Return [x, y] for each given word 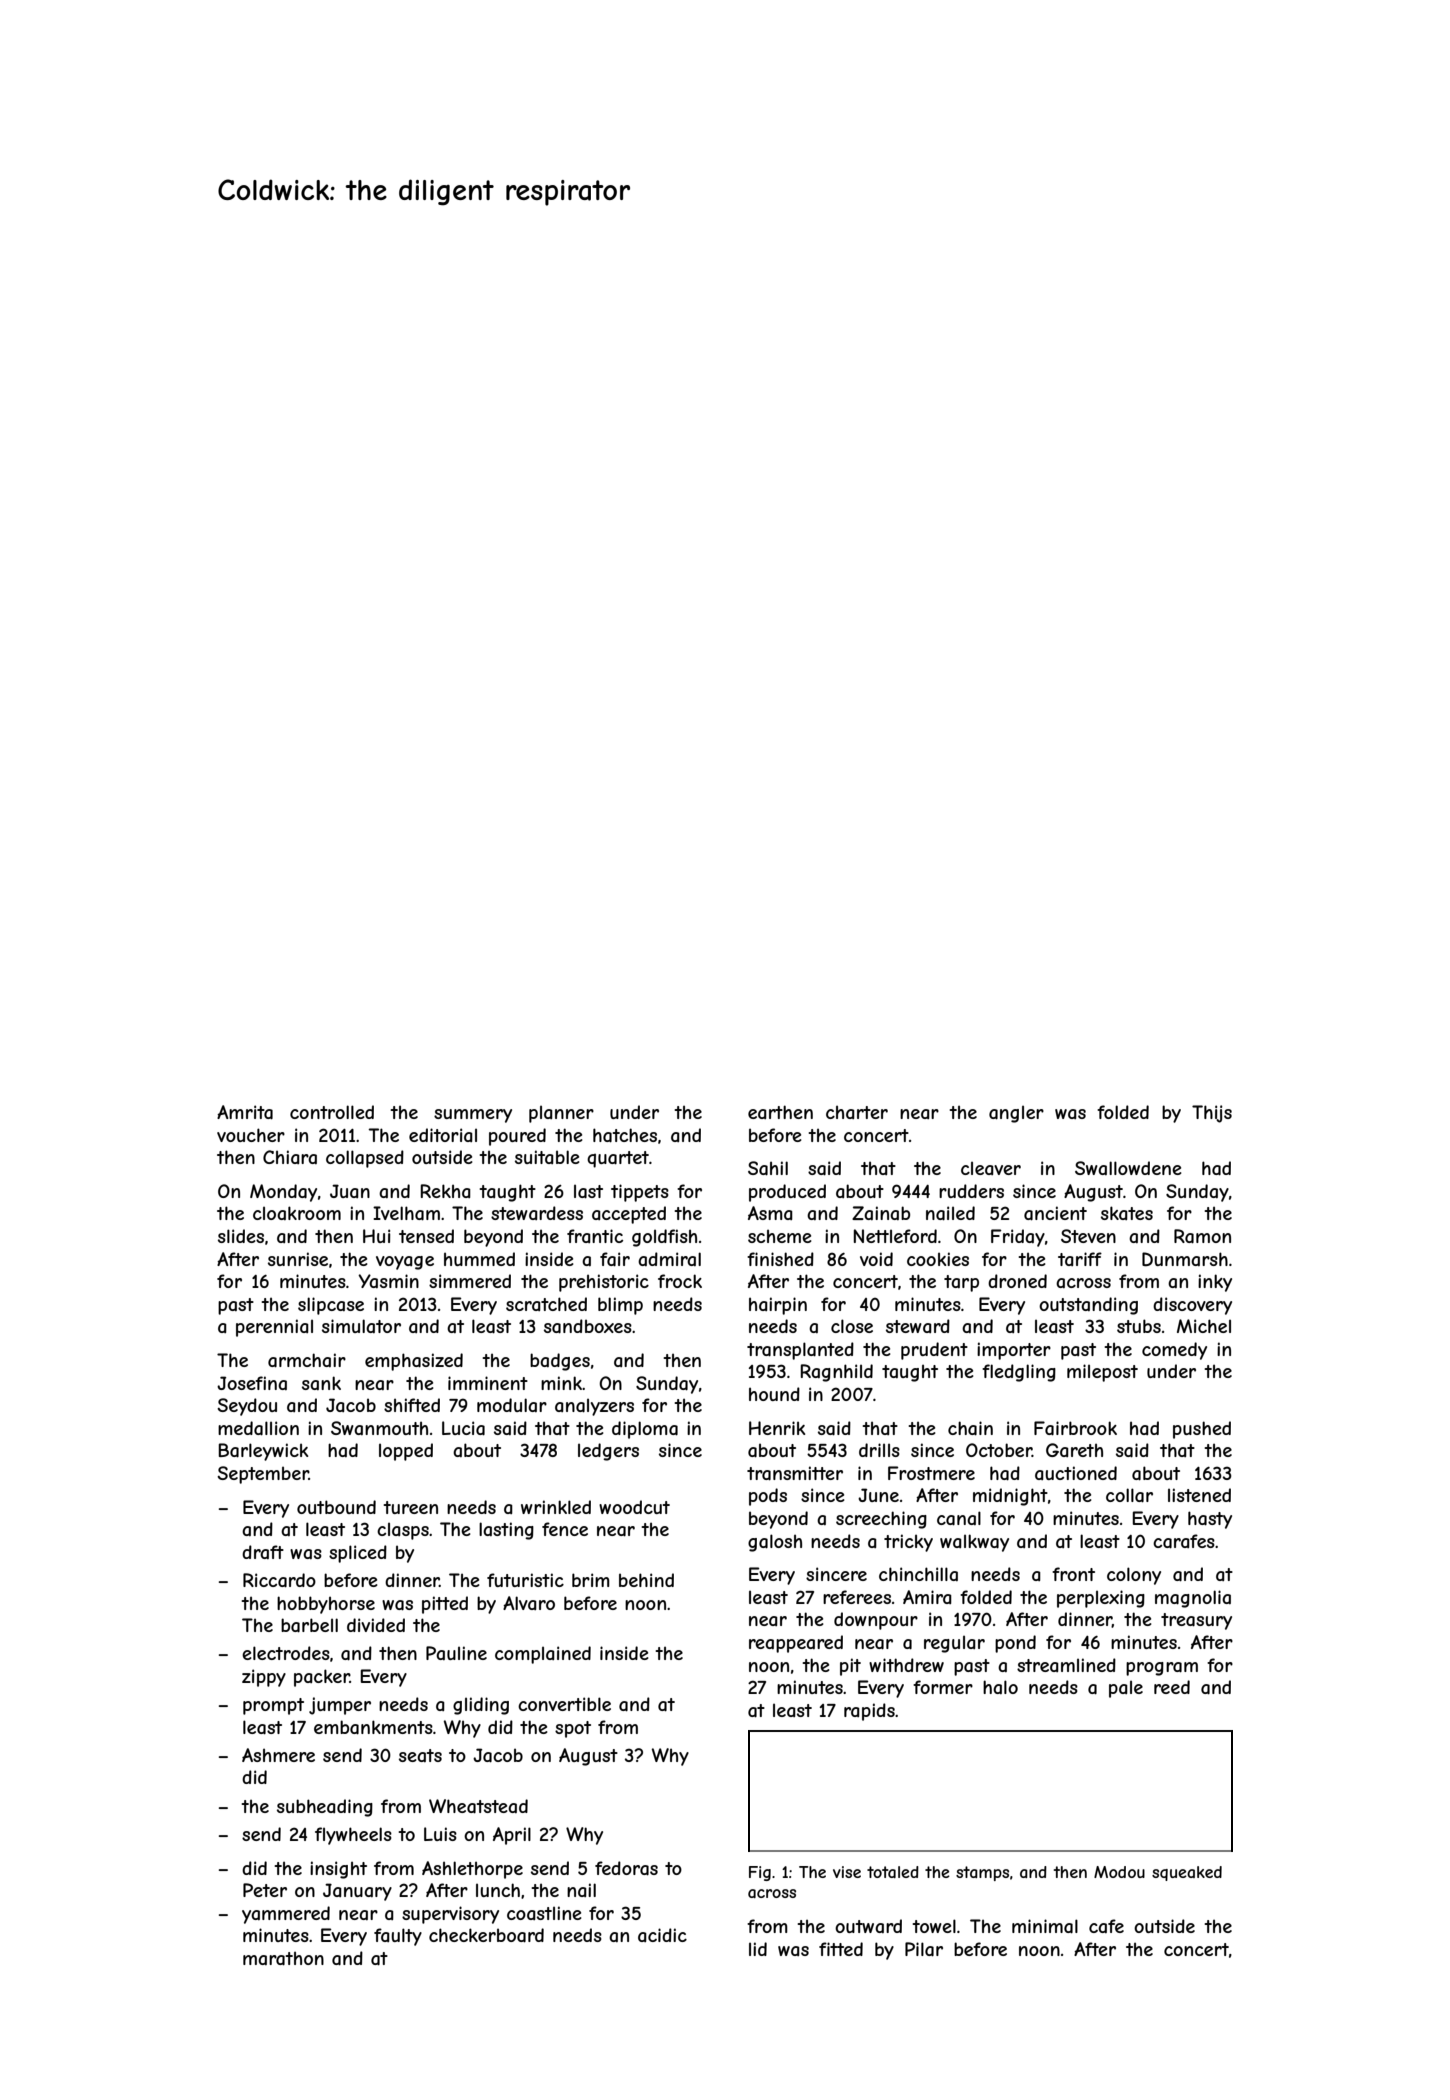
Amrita [245, 1112]
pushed [1202, 1430]
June [878, 1495]
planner [561, 1114]
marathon [283, 1958]
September [263, 1475]
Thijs [1212, 1114]
